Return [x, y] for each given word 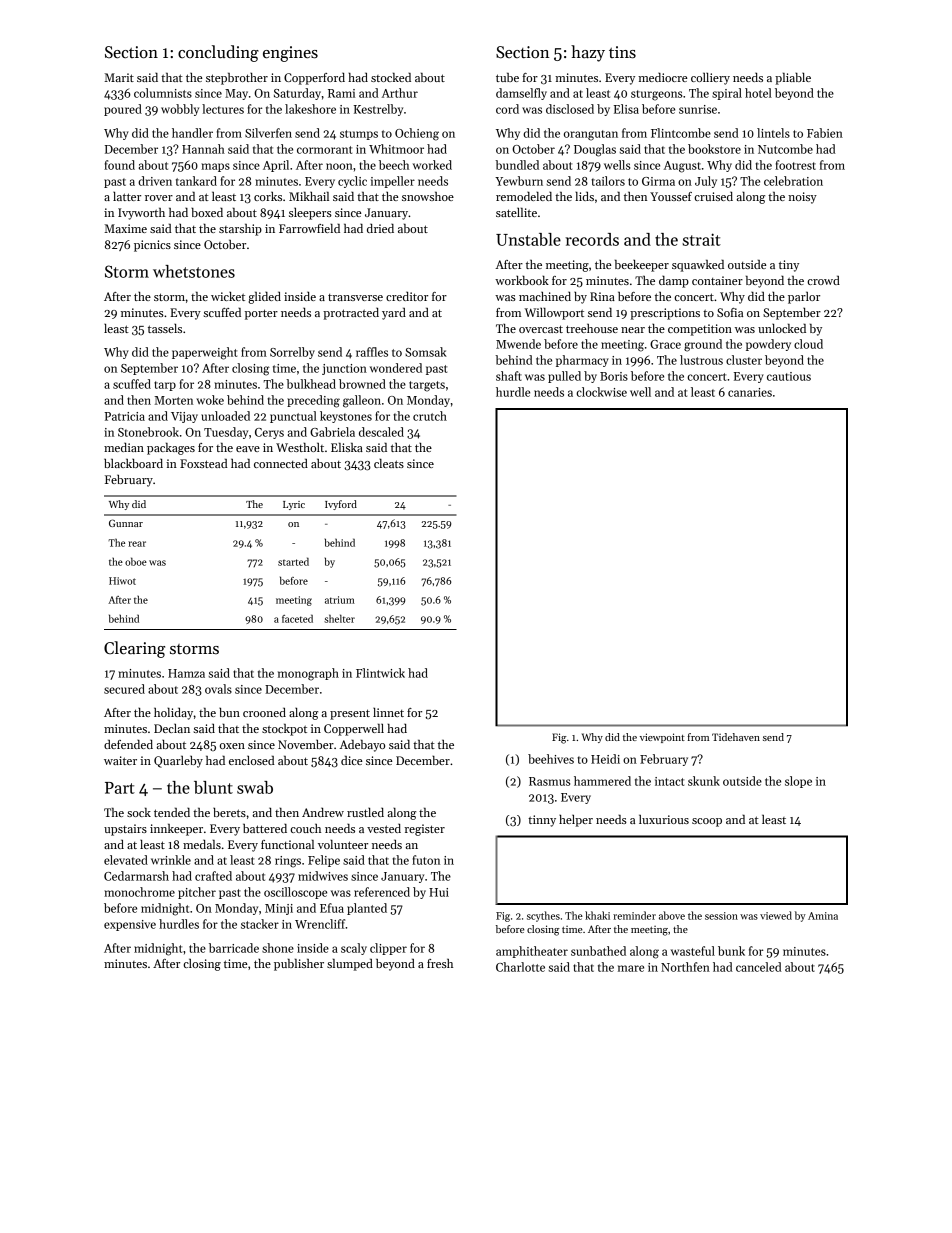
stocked [391, 77]
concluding [218, 53]
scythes [543, 916]
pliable [793, 78]
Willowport [554, 313]
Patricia [124, 416]
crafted [213, 876]
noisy [802, 198]
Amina [823, 916]
